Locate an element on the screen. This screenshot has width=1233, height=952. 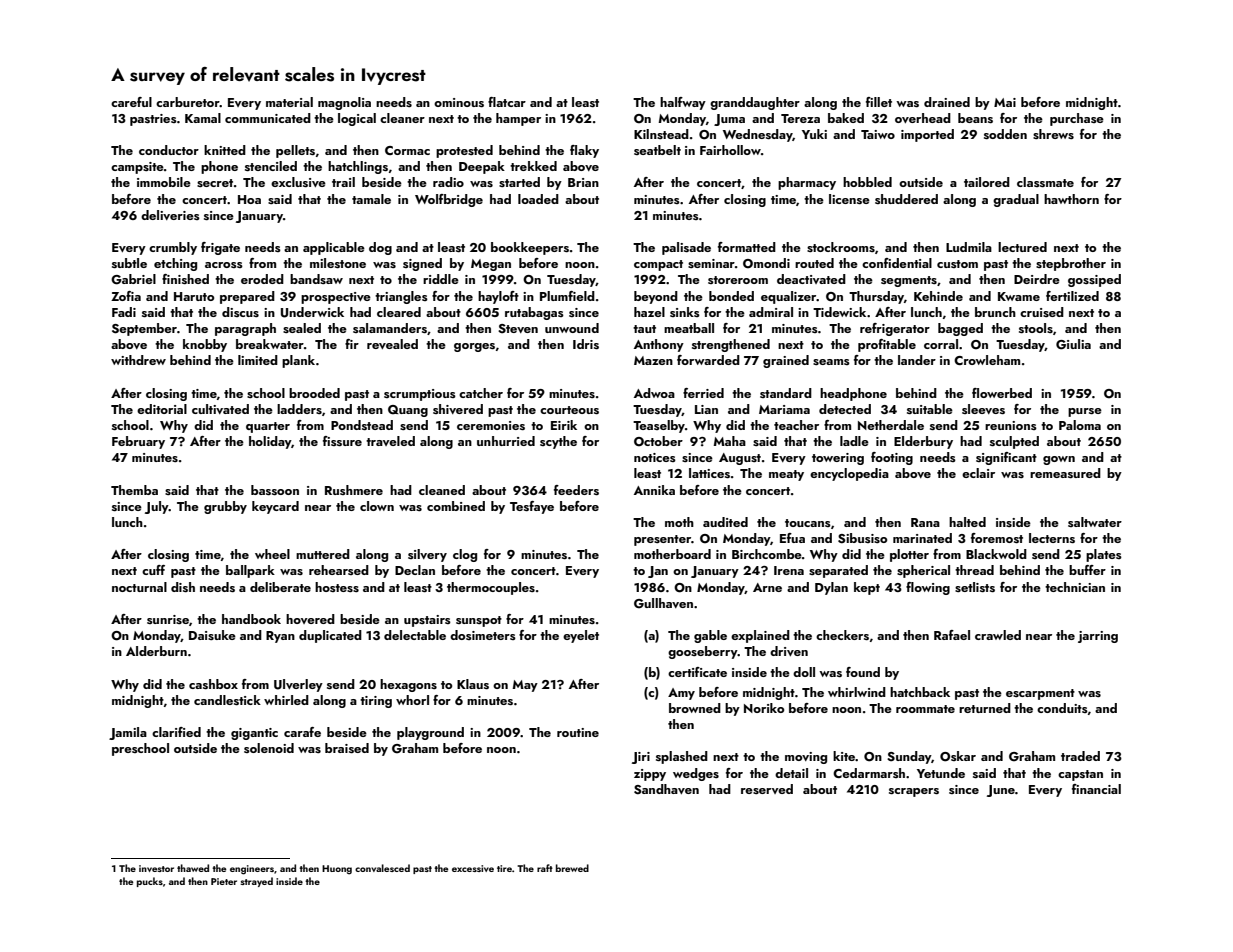
conduits is located at coordinates (1062, 708).
